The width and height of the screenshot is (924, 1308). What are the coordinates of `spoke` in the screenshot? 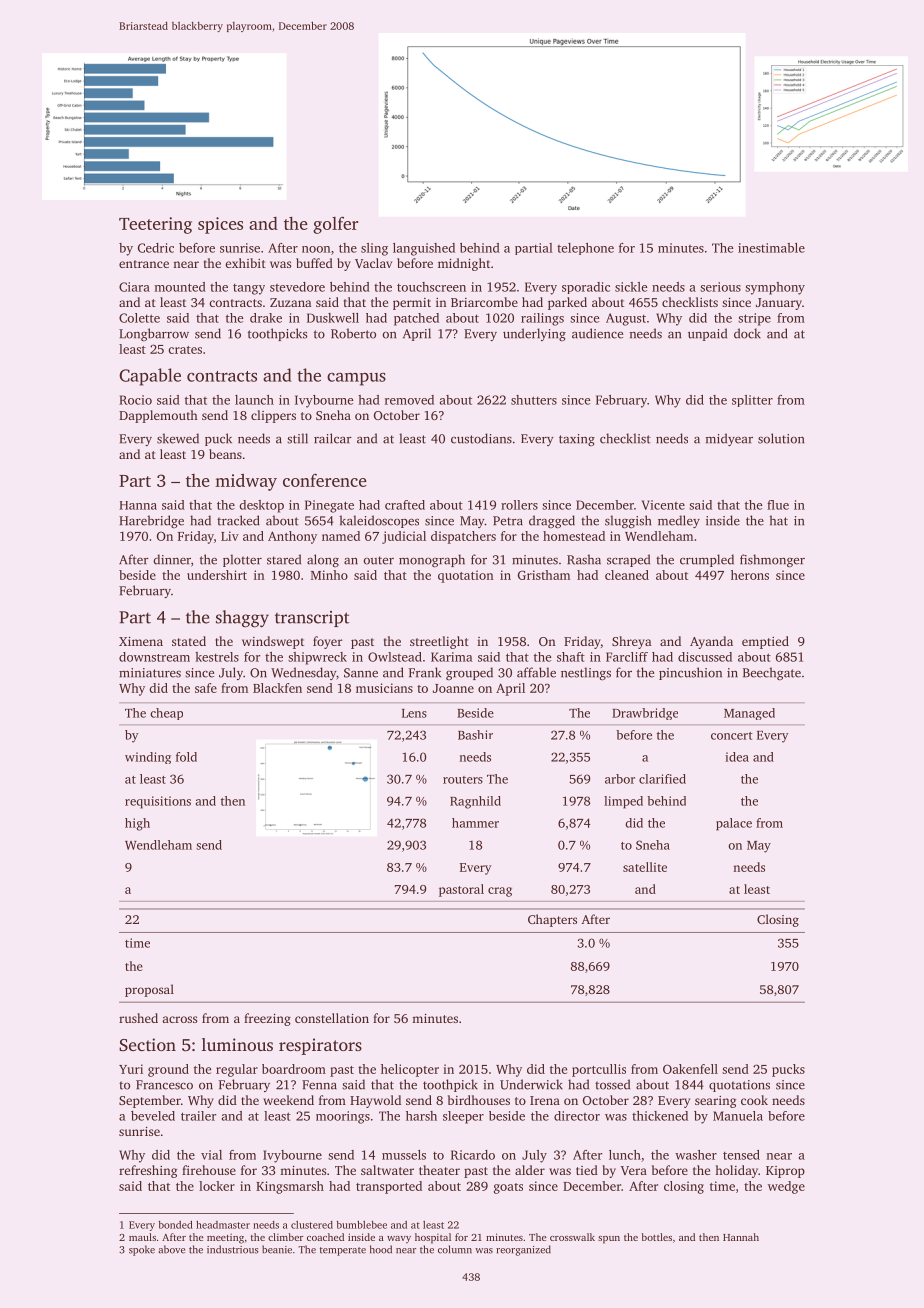 It's located at (142, 1250).
